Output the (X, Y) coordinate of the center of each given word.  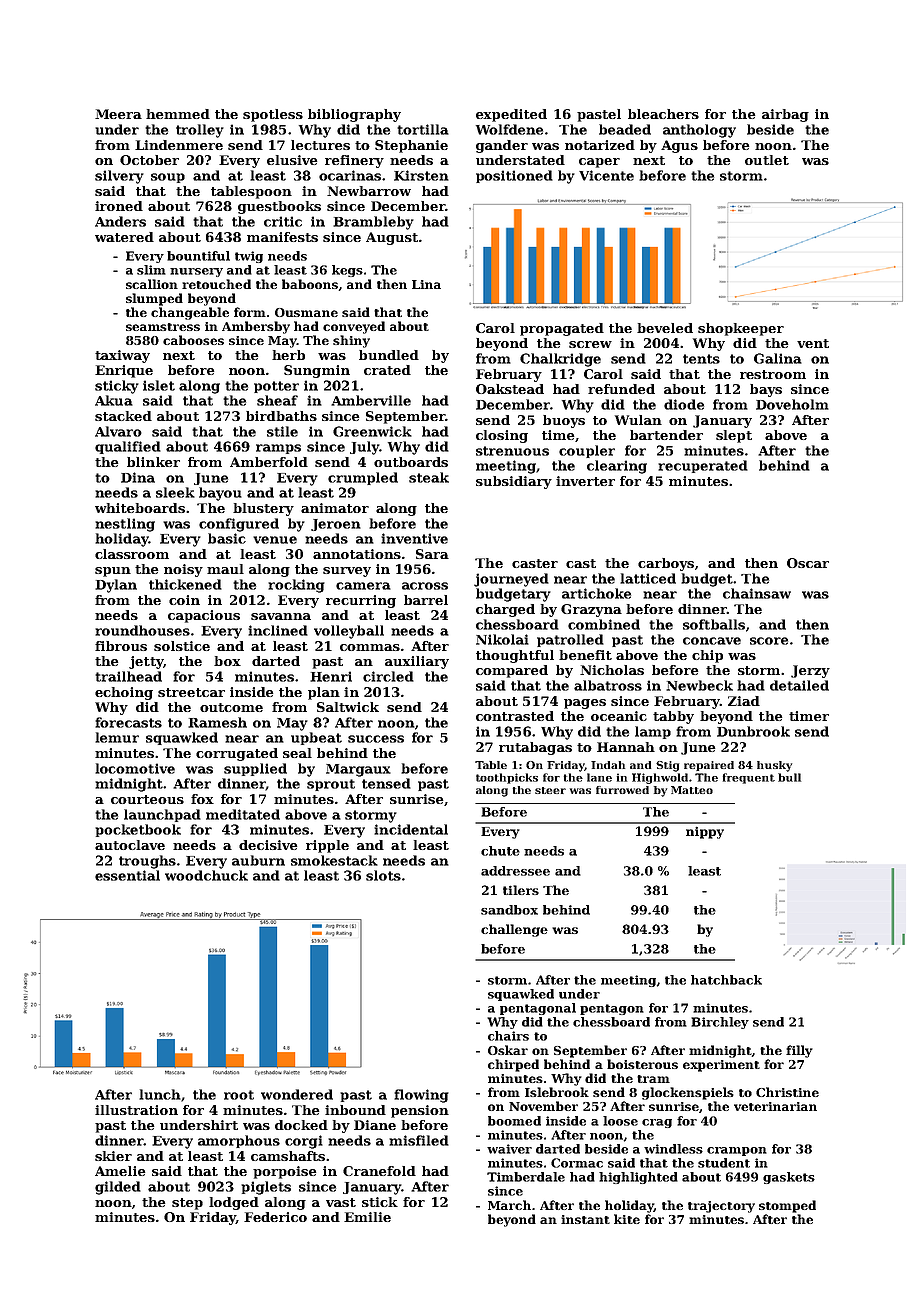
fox (202, 799)
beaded (625, 129)
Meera (118, 114)
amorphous (239, 1141)
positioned (514, 176)
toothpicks (507, 778)
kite (627, 1219)
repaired (709, 766)
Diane (375, 1125)
